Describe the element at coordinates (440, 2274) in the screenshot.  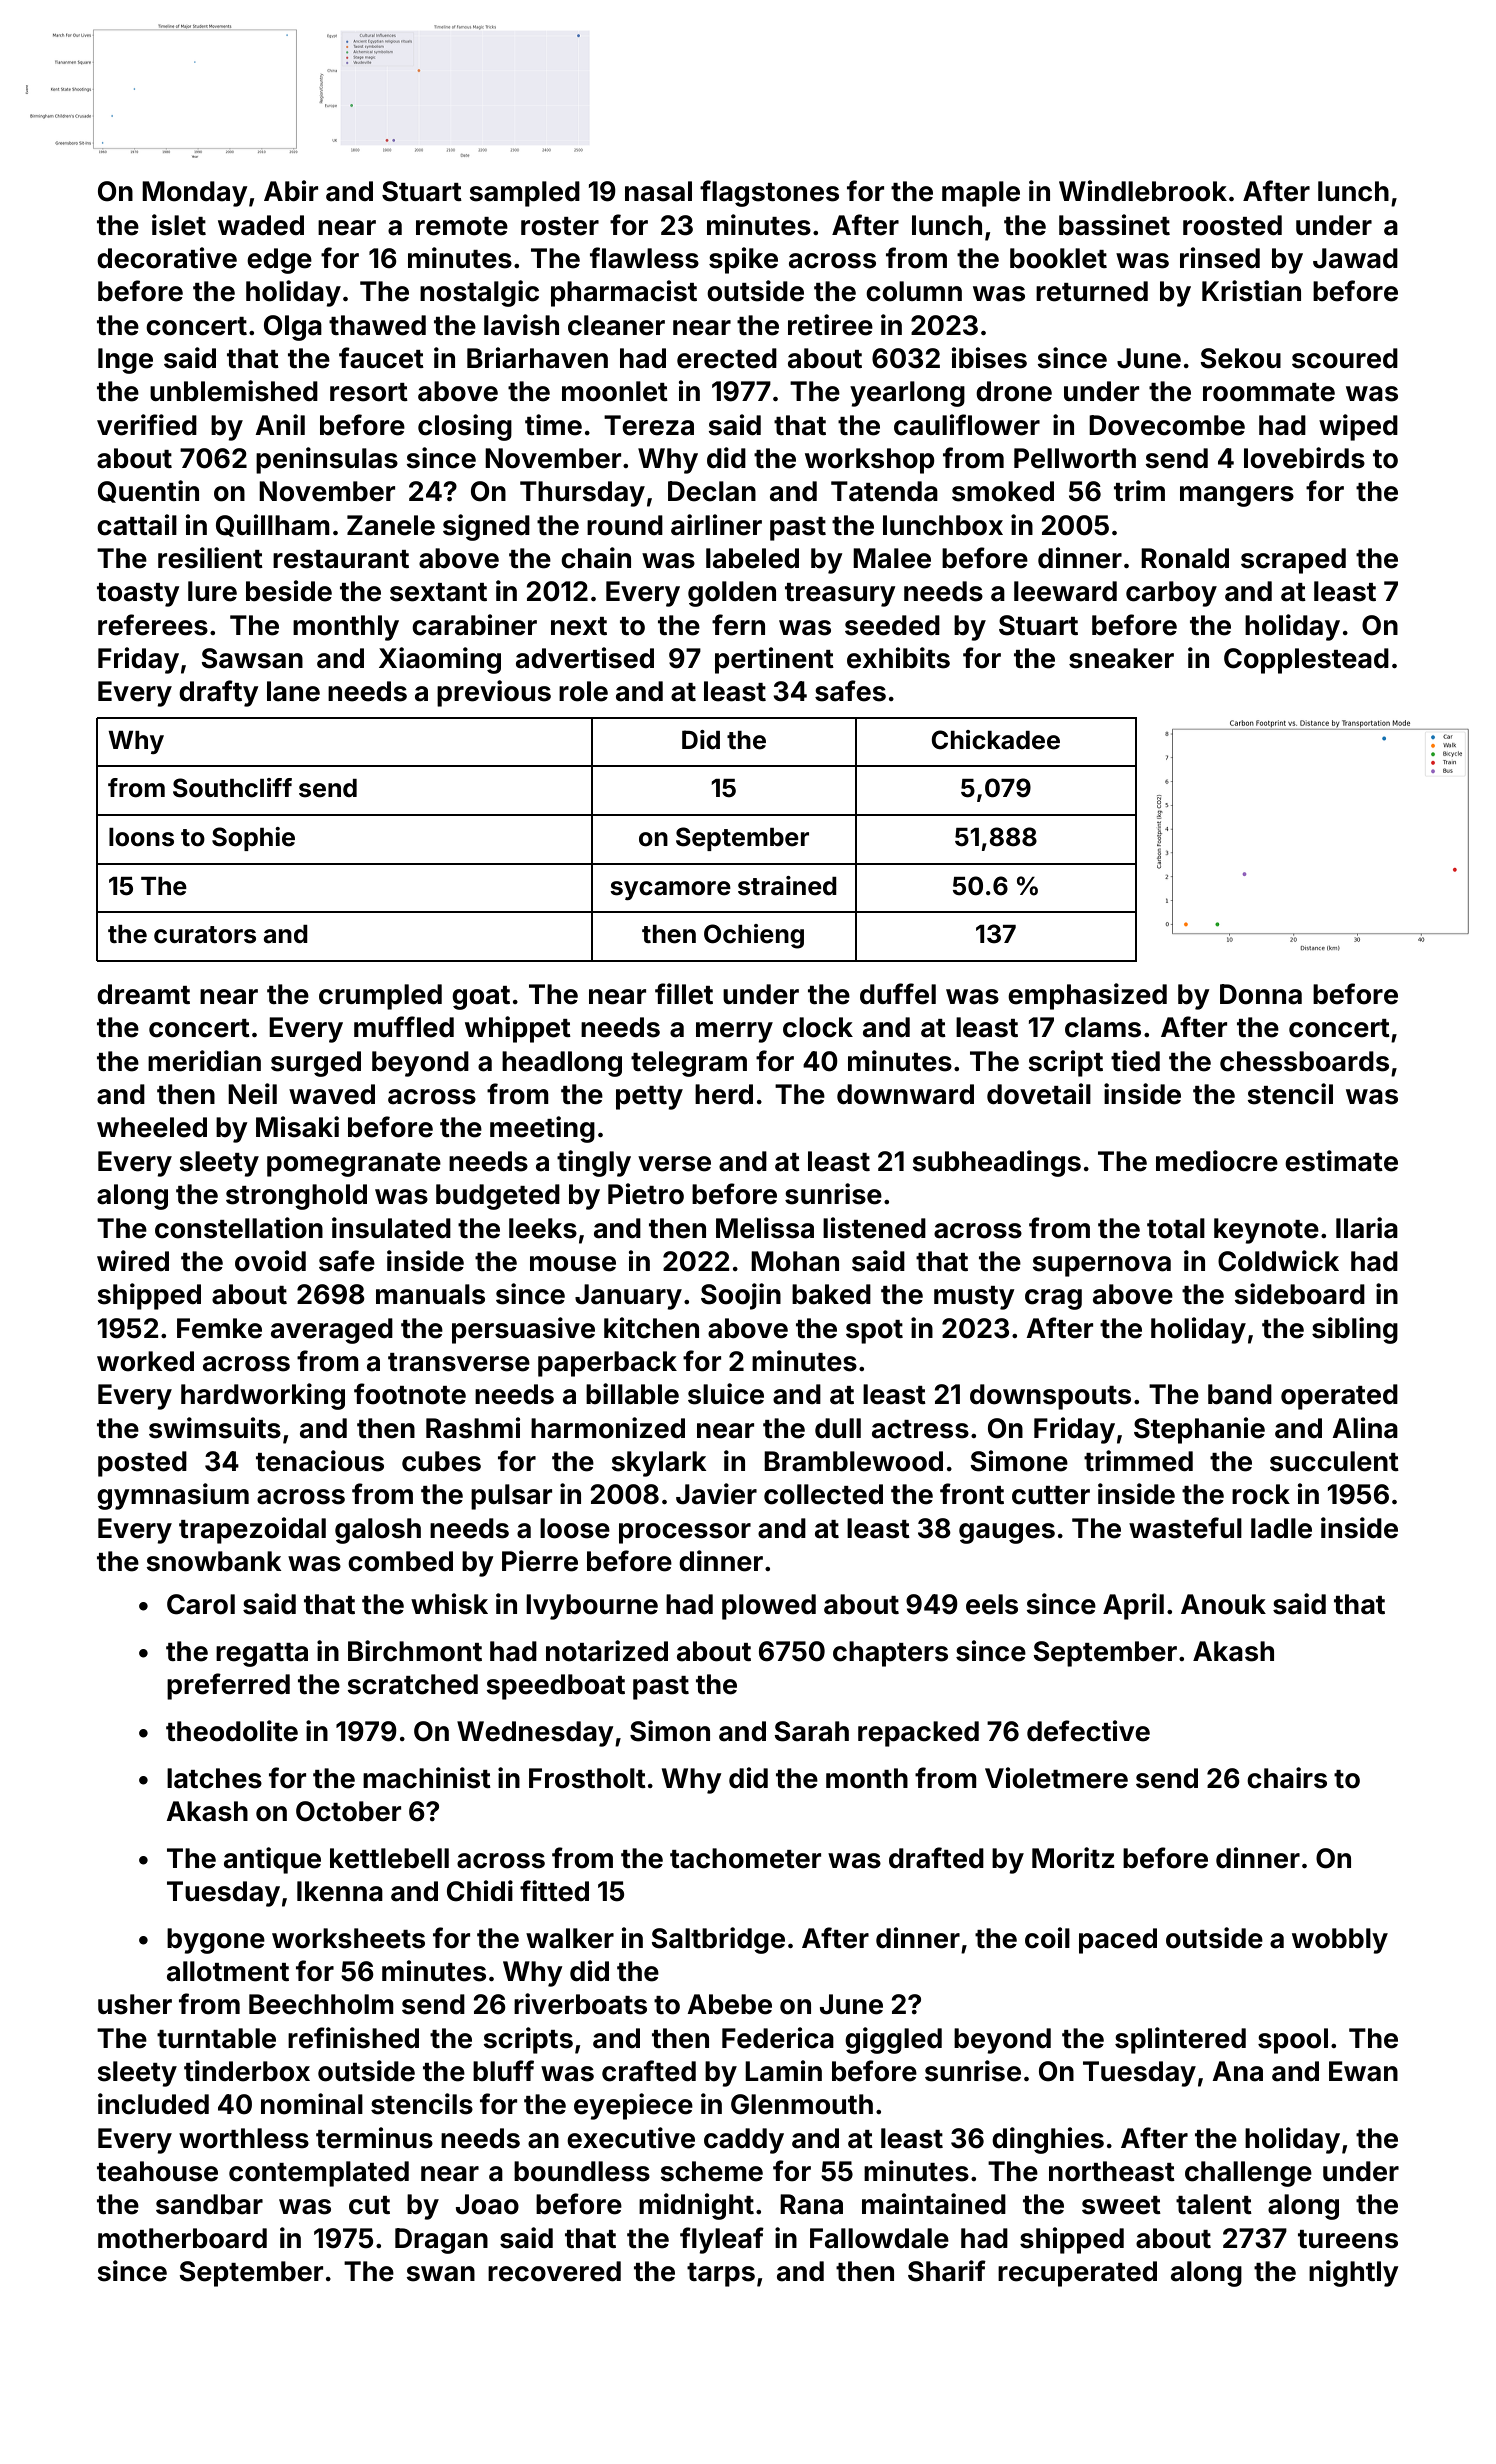
I see `swan` at that location.
